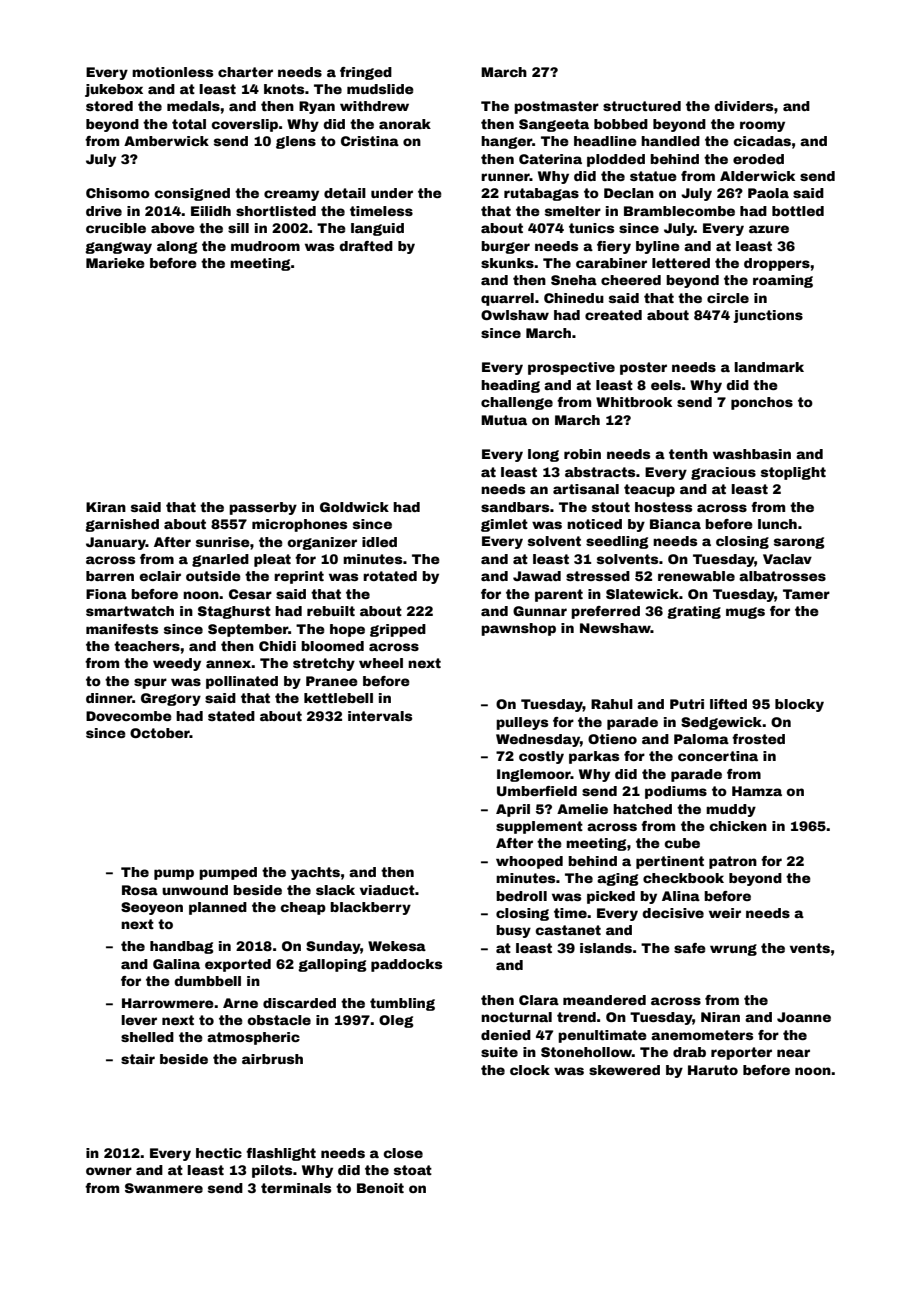  What do you see at coordinates (366, 73) in the screenshot?
I see `fringed` at bounding box center [366, 73].
